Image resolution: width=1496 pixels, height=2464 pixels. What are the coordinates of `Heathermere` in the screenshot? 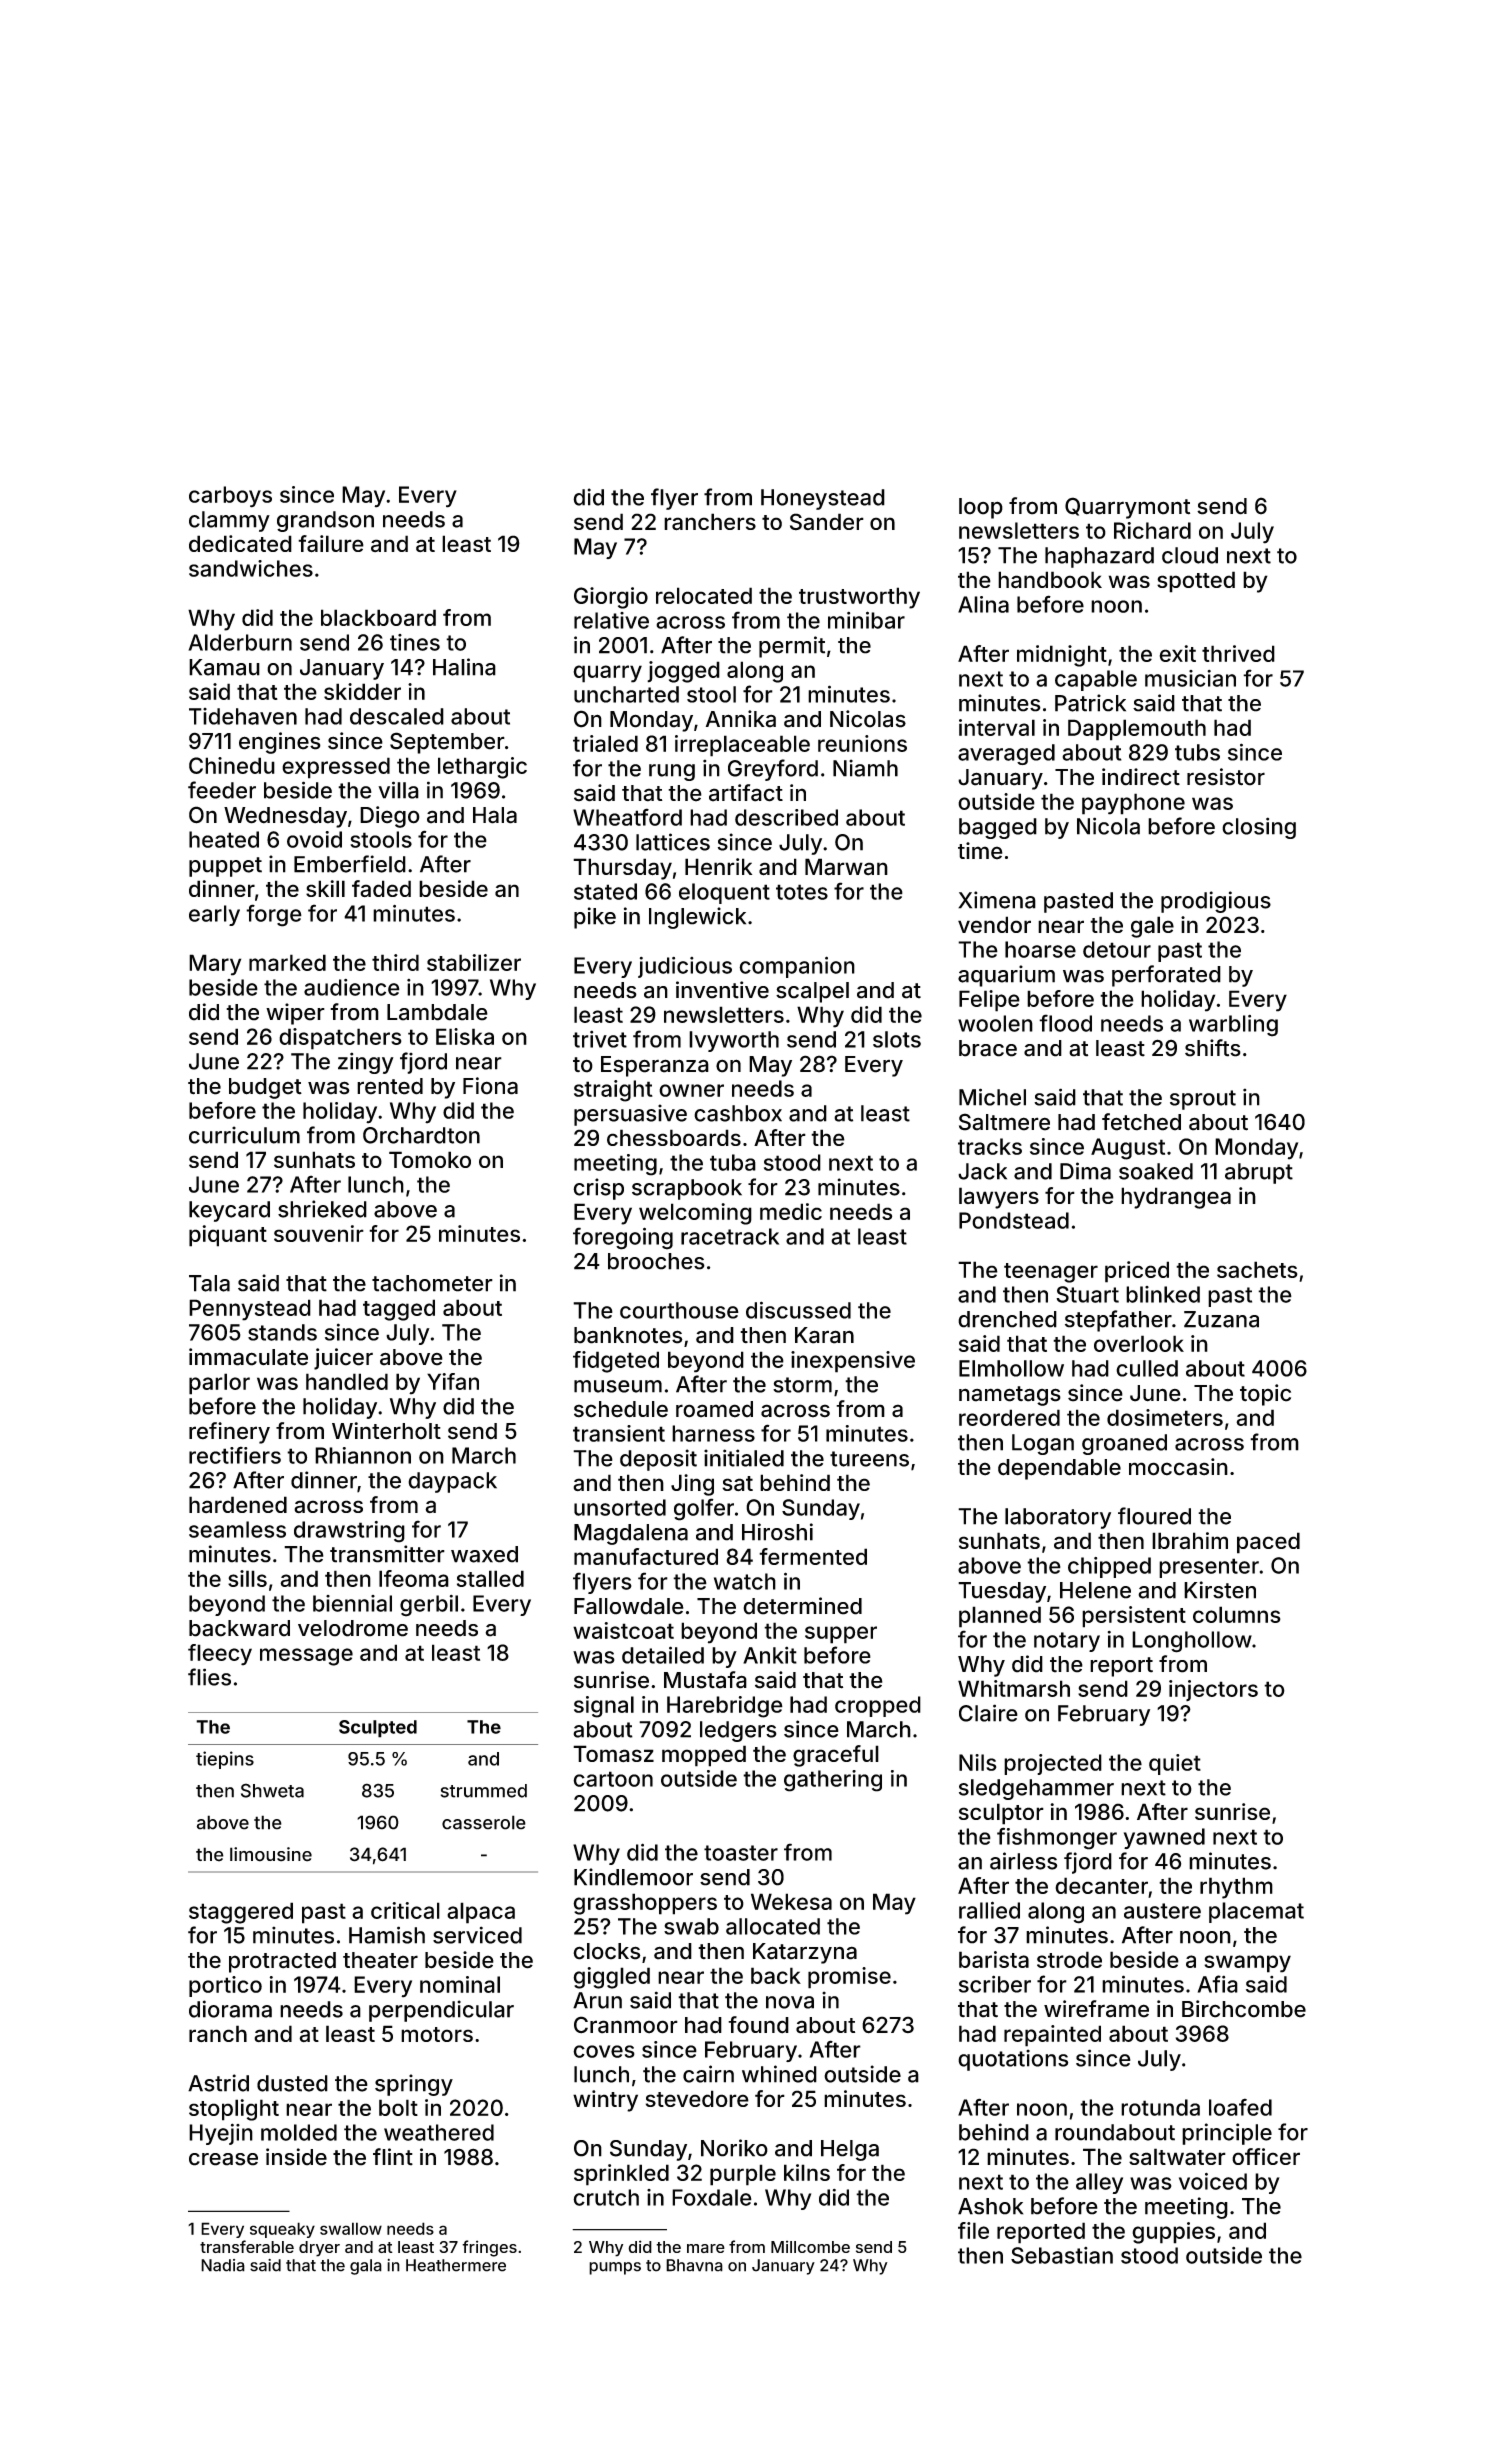 It's located at (456, 2265).
